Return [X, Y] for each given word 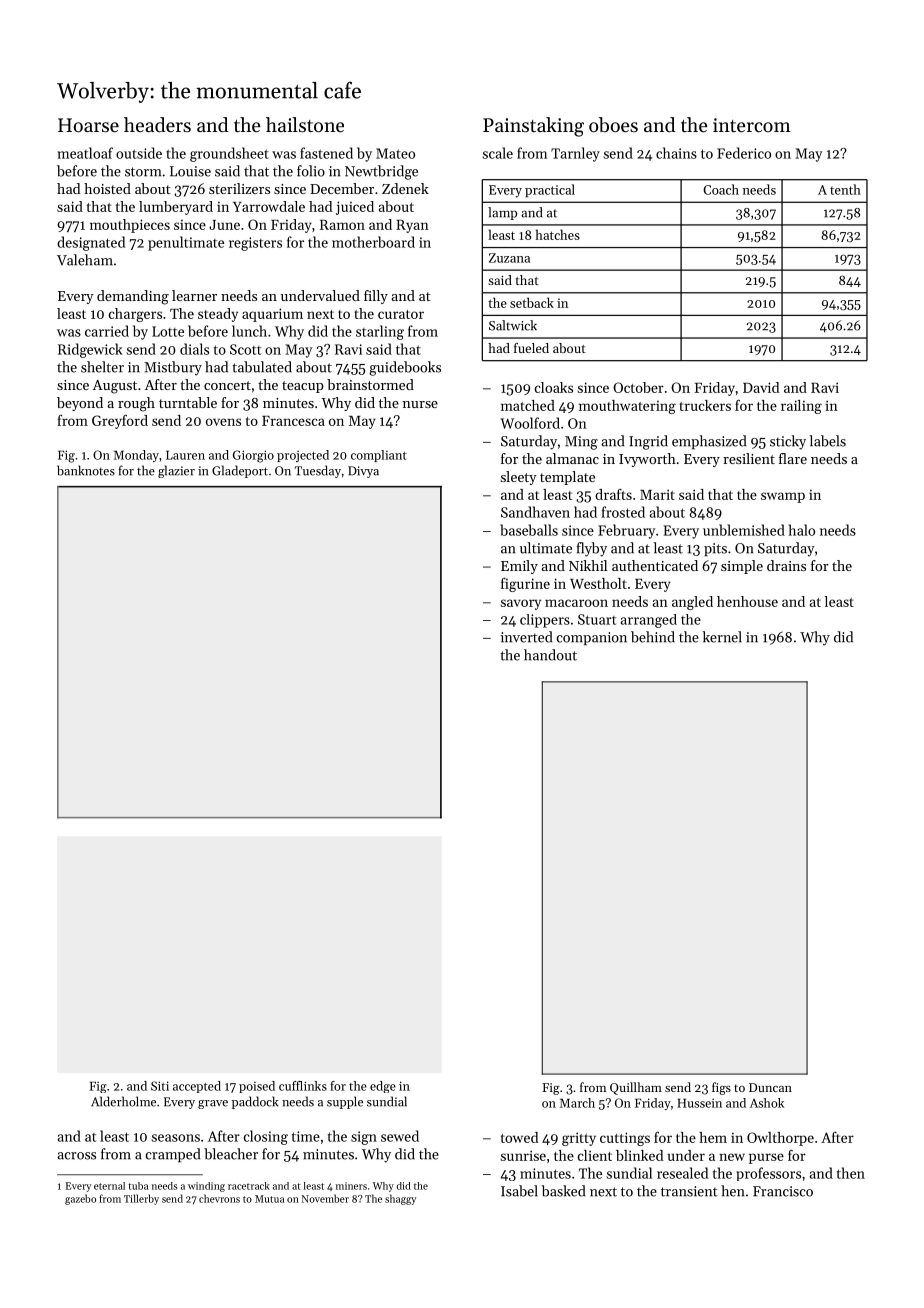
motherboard [373, 242]
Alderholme [123, 1101]
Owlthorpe [780, 1139]
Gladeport [240, 471]
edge [383, 1087]
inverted [526, 637]
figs [721, 1088]
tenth [845, 189]
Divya [363, 472]
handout [550, 655]
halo [802, 530]
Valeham [85, 260]
